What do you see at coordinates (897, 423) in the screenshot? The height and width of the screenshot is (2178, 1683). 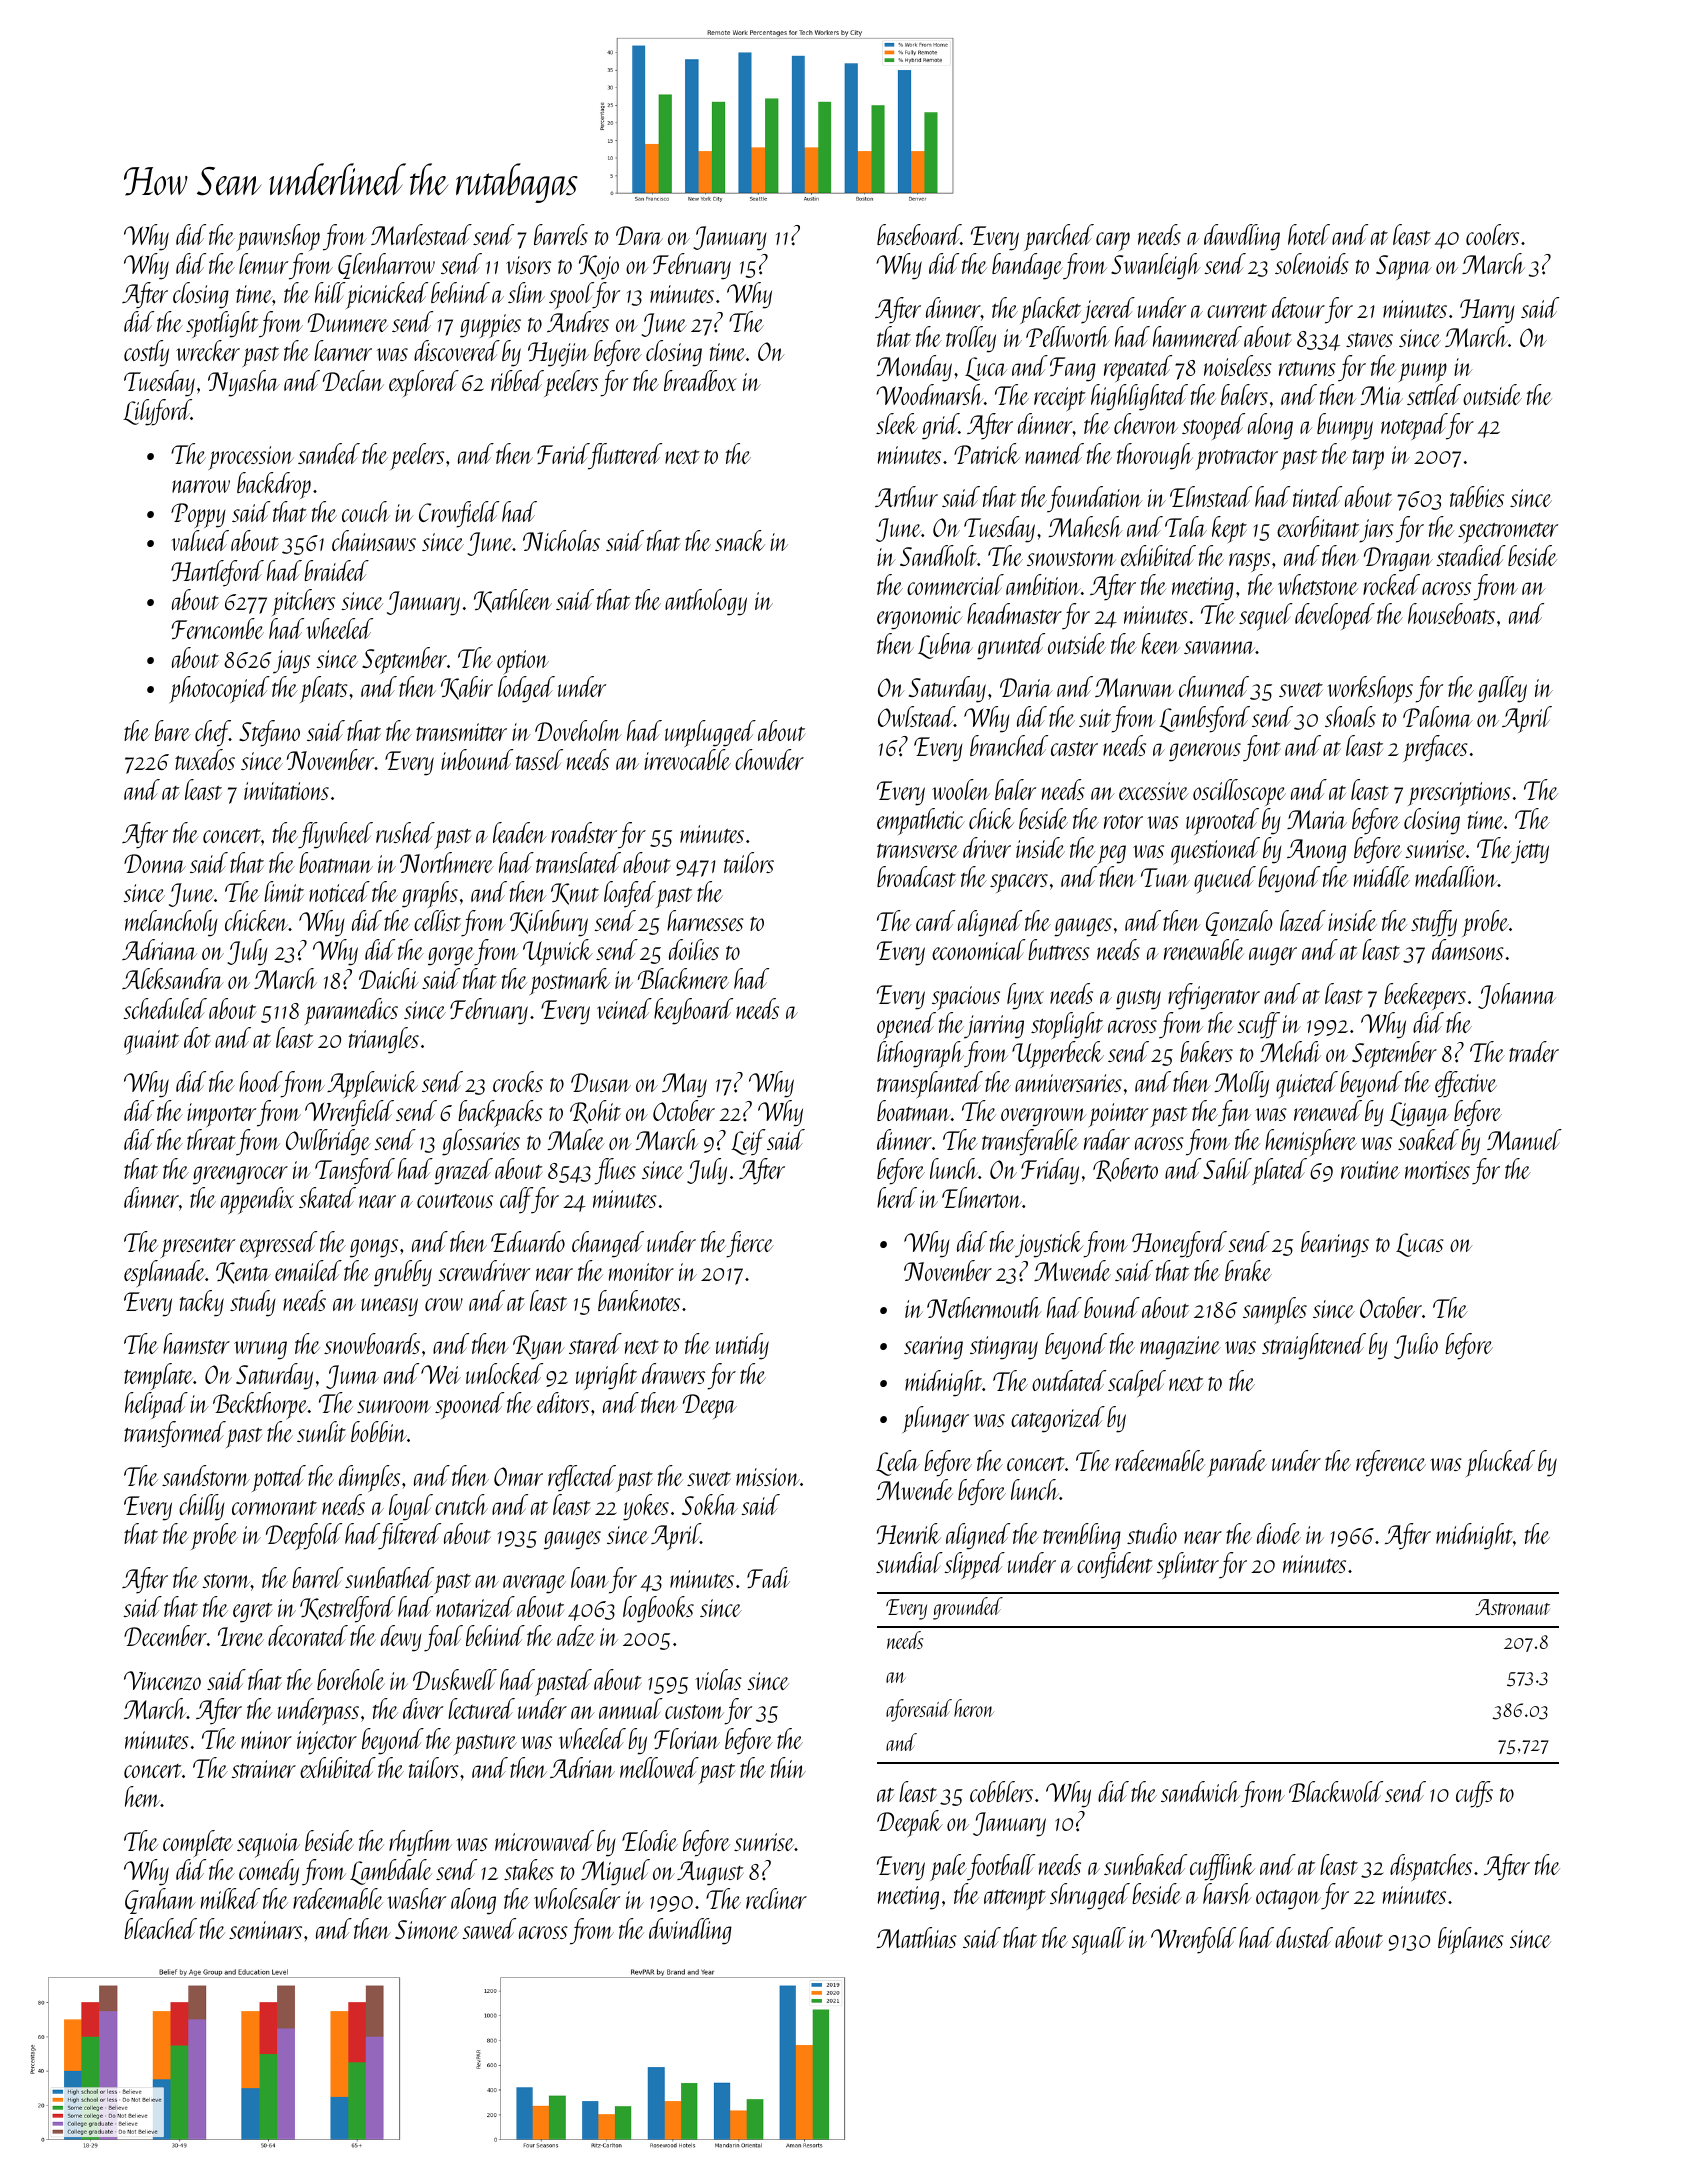 I see `sleek` at bounding box center [897, 423].
